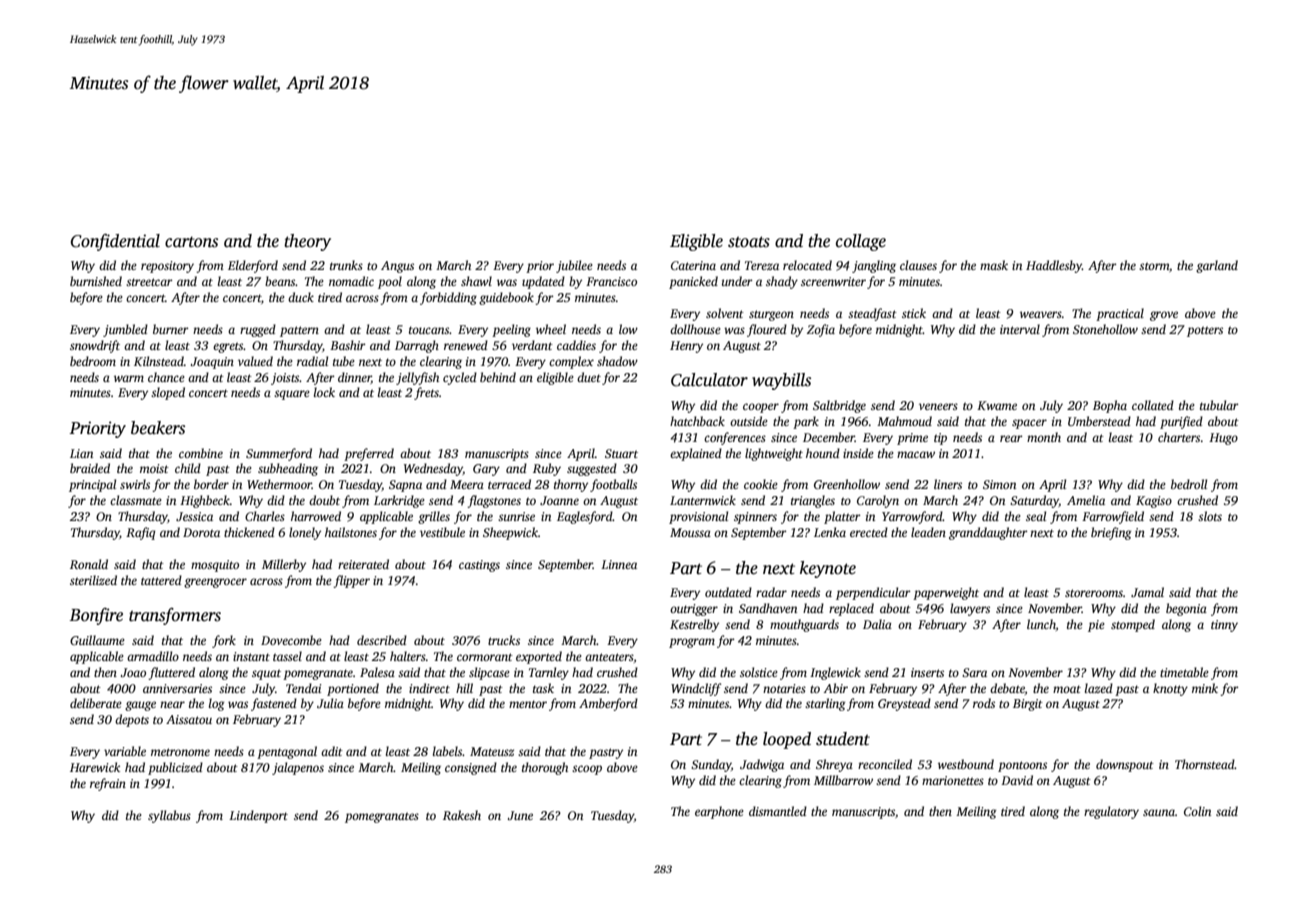 Image resolution: width=1308 pixels, height=924 pixels. Describe the element at coordinates (479, 566) in the image. I see `castings` at that location.
